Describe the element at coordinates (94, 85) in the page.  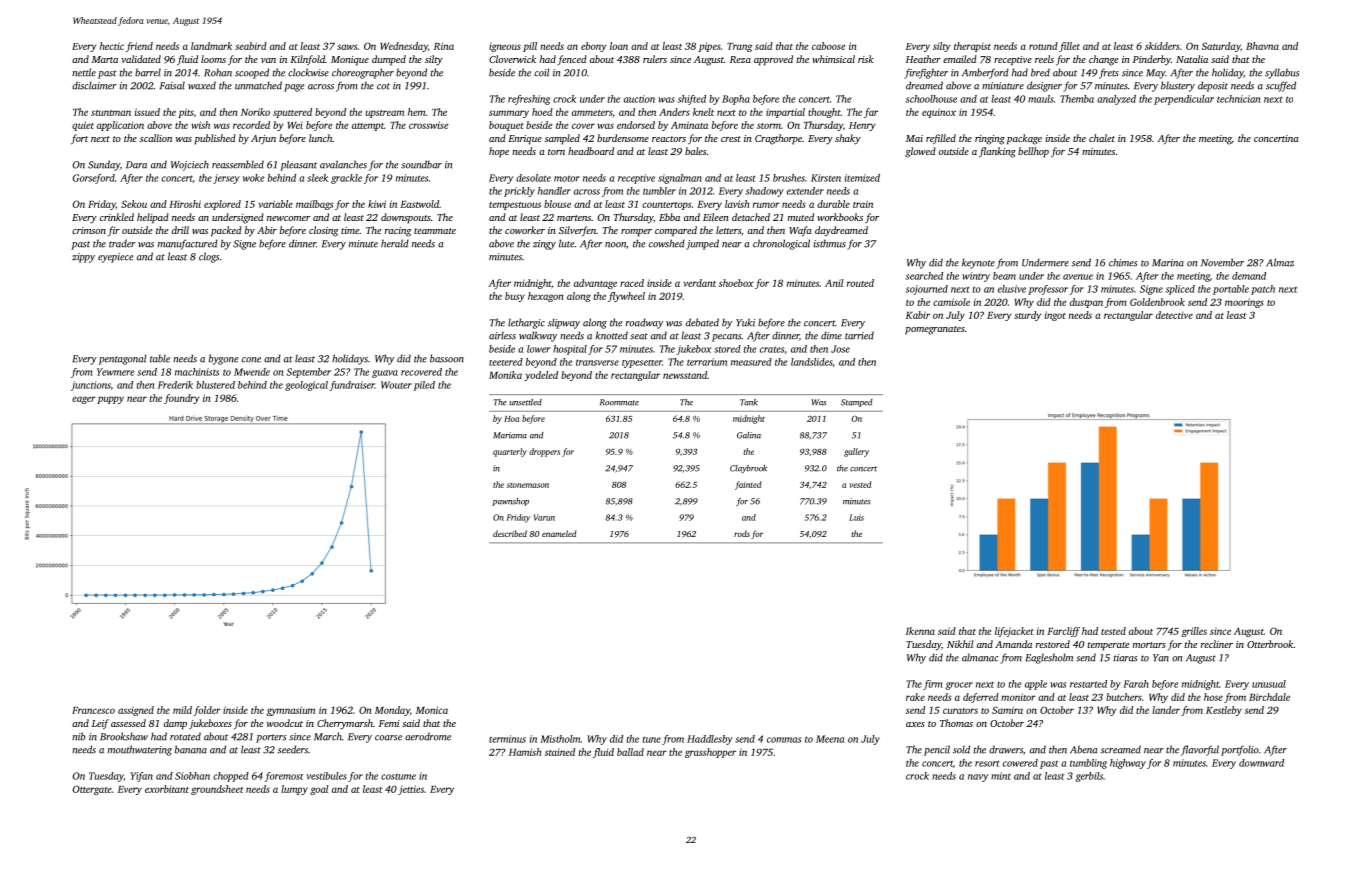
I see `disclaimer` at that location.
